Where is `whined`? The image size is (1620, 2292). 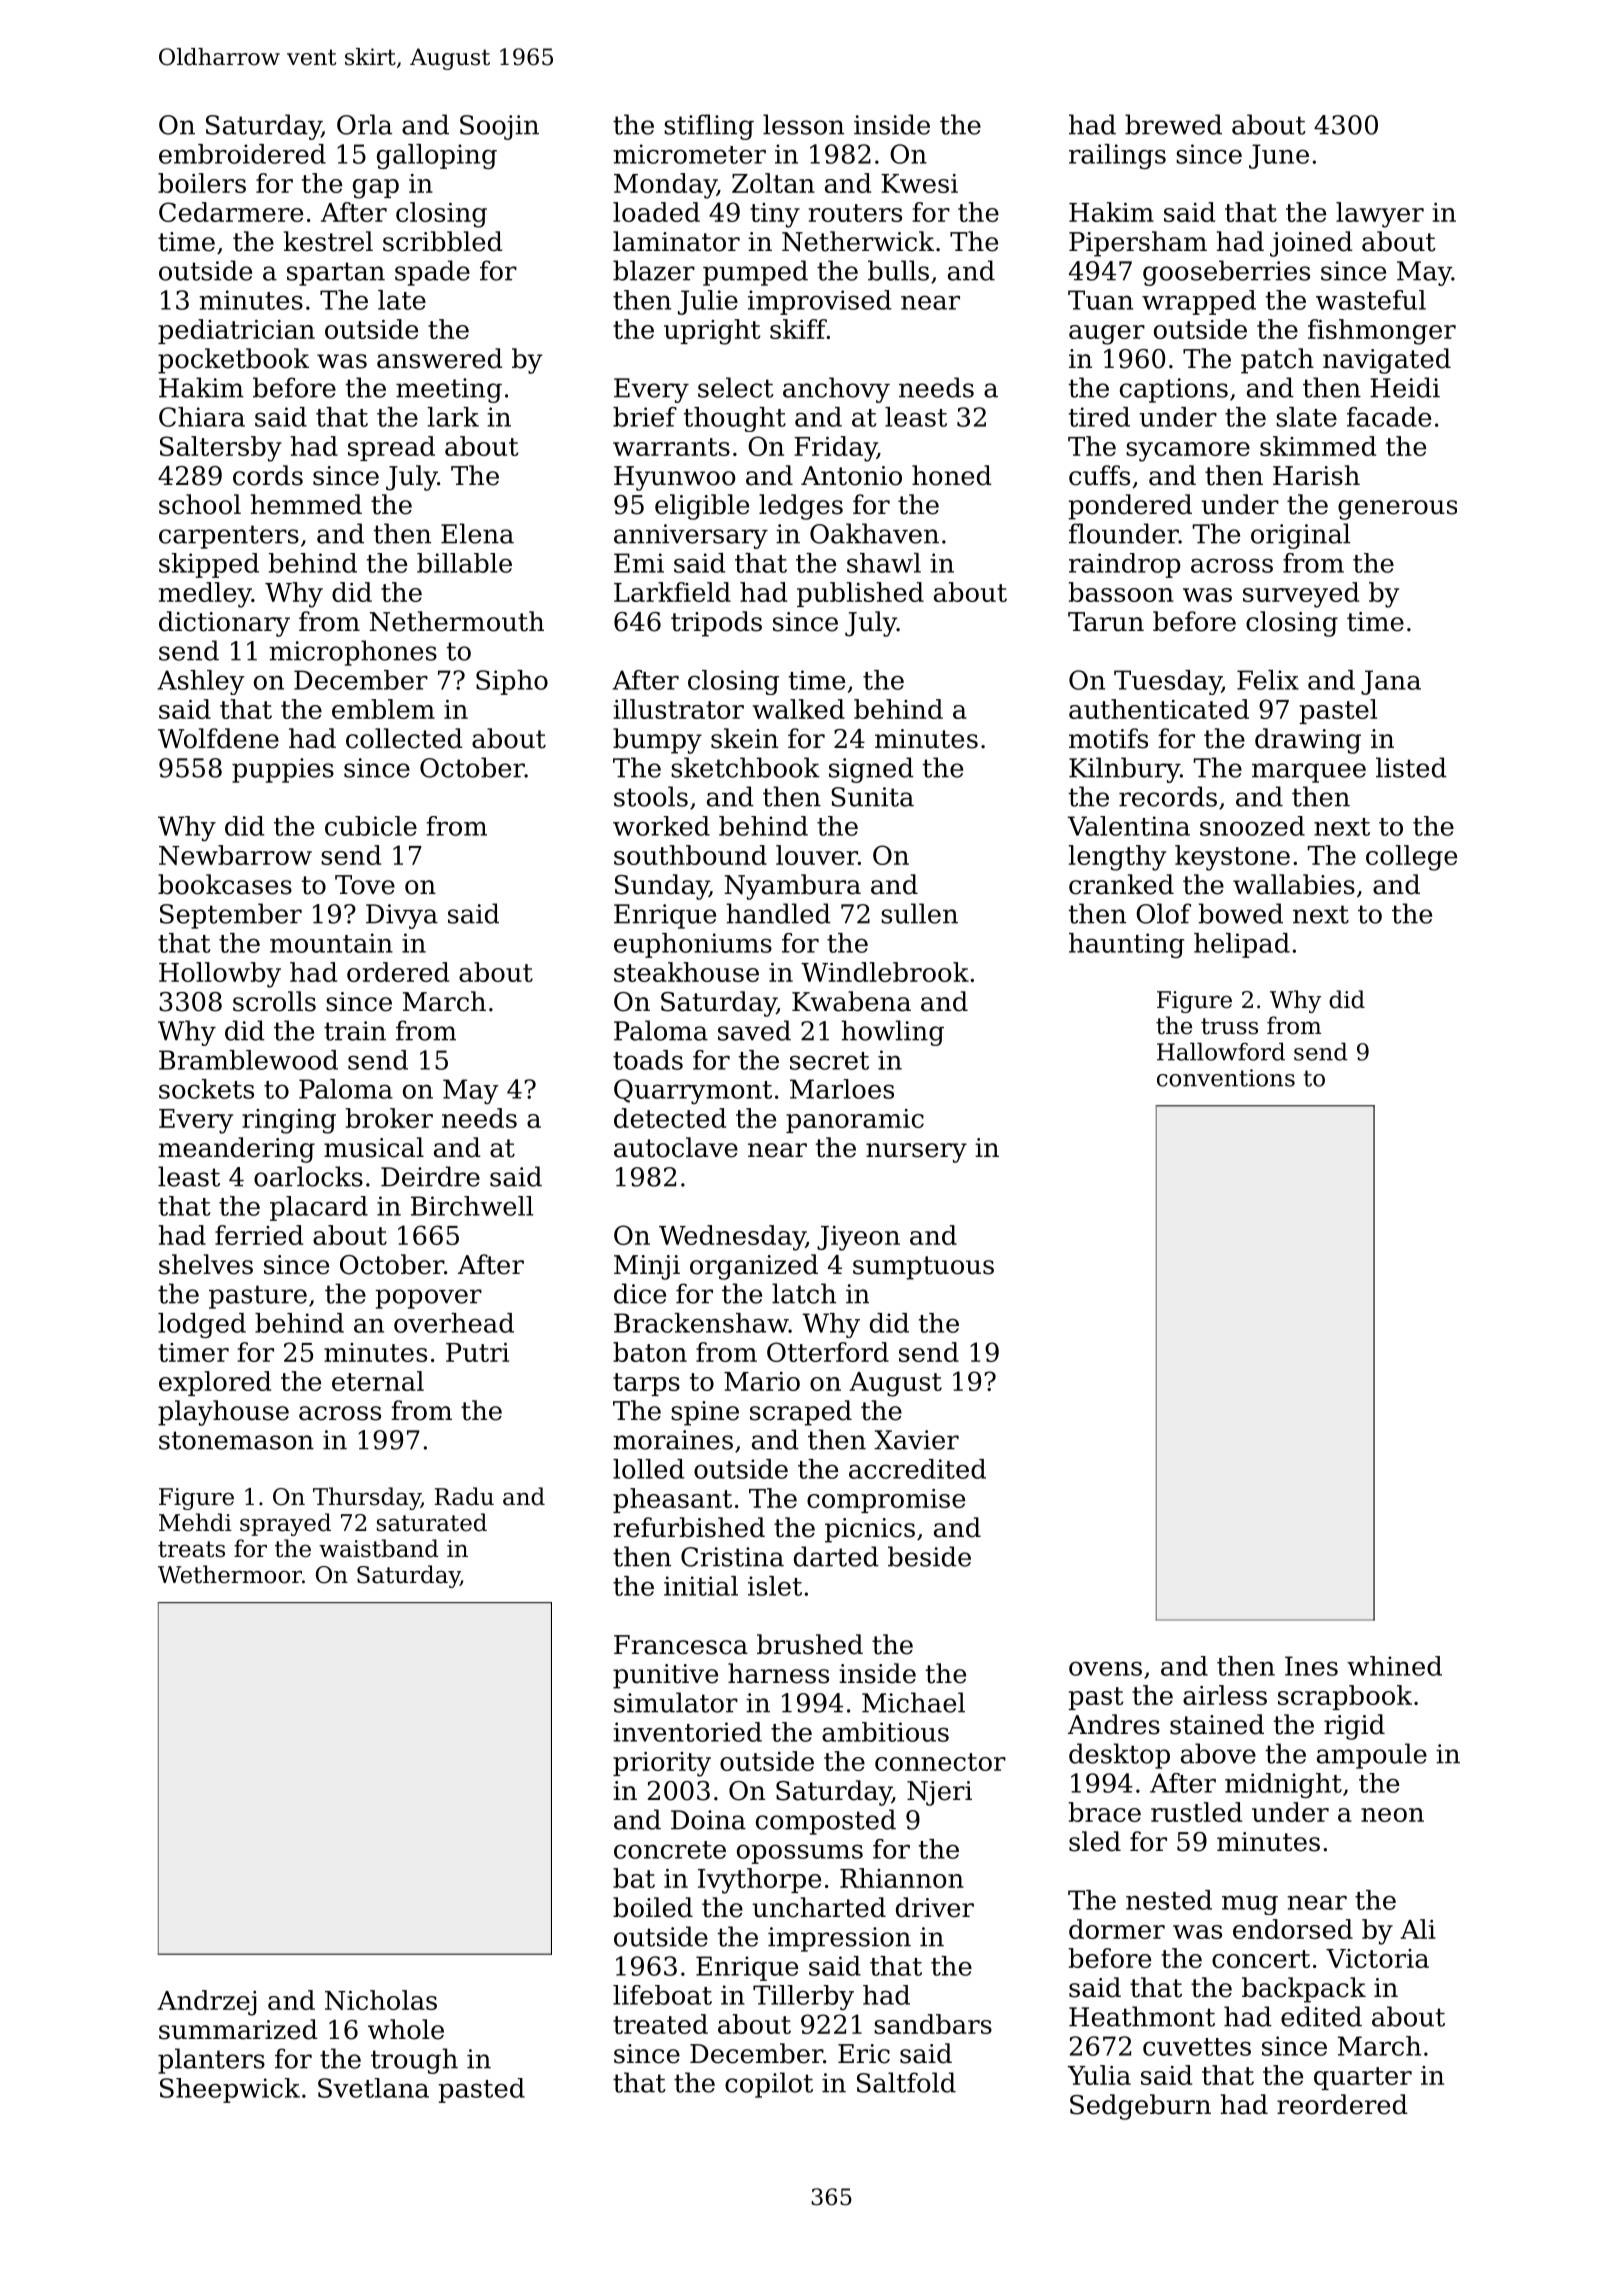 whined is located at coordinates (1394, 1666).
